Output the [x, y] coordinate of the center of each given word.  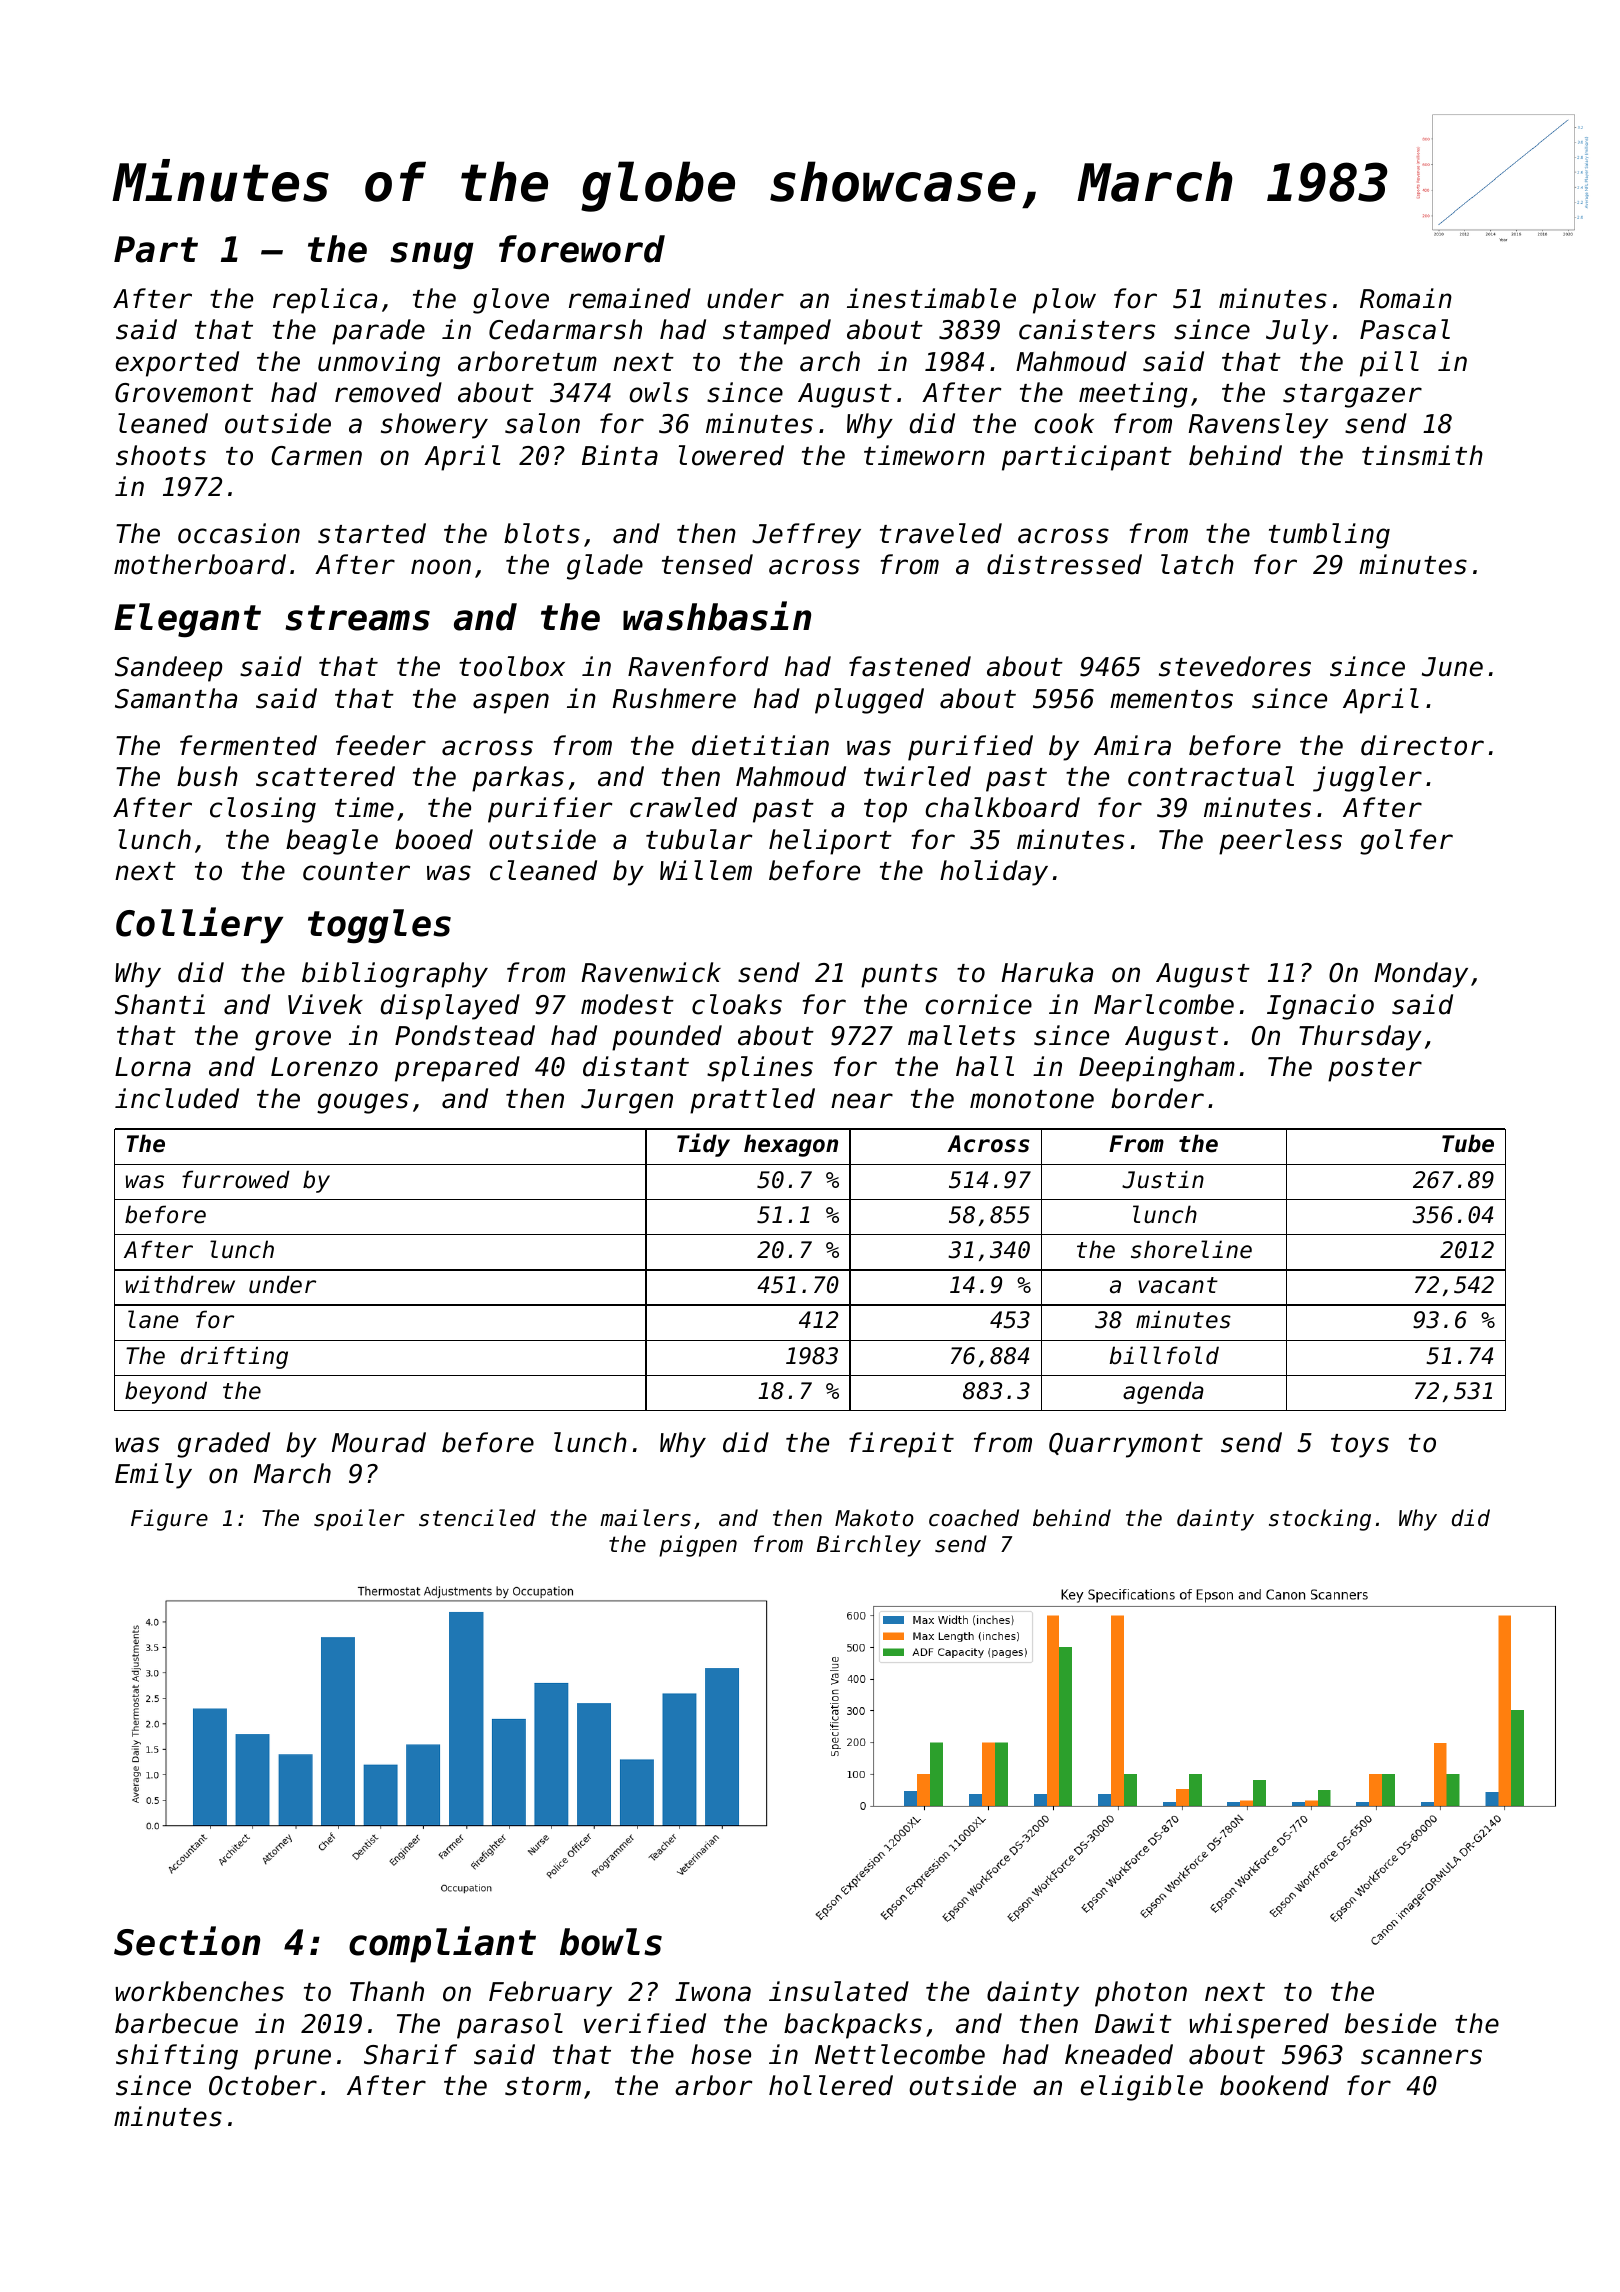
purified [970, 748]
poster [1375, 1070]
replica [325, 301]
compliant [442, 1944]
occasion [239, 533]
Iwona [713, 1992]
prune [292, 2059]
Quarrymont [1126, 1445]
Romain [1406, 298]
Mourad [379, 1442]
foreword [582, 249]
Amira [1132, 745]
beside [1390, 2023]
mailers [645, 1518]
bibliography [395, 975]
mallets [961, 1035]
